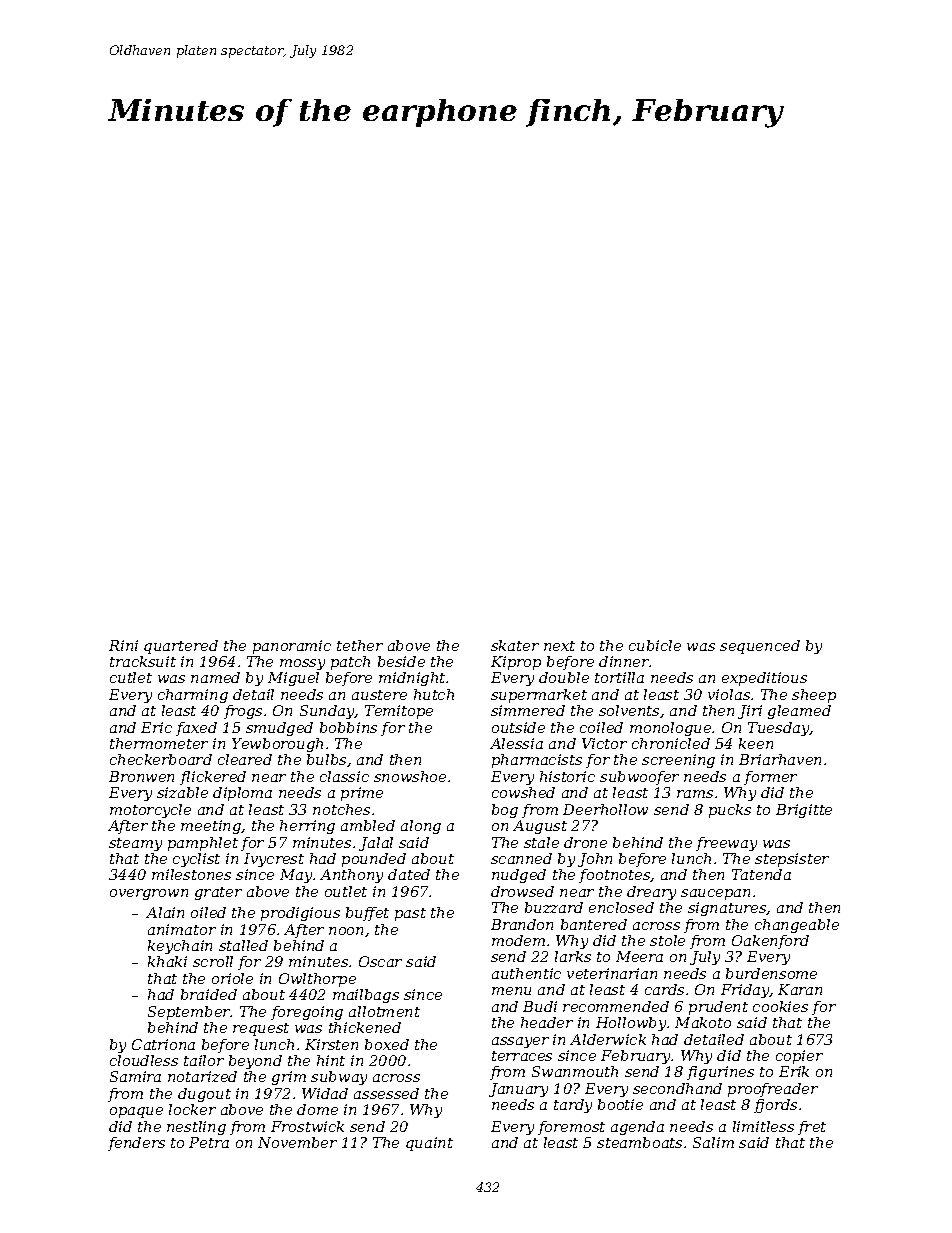 The image size is (952, 1233). What do you see at coordinates (386, 1093) in the screenshot?
I see `assessed` at bounding box center [386, 1093].
